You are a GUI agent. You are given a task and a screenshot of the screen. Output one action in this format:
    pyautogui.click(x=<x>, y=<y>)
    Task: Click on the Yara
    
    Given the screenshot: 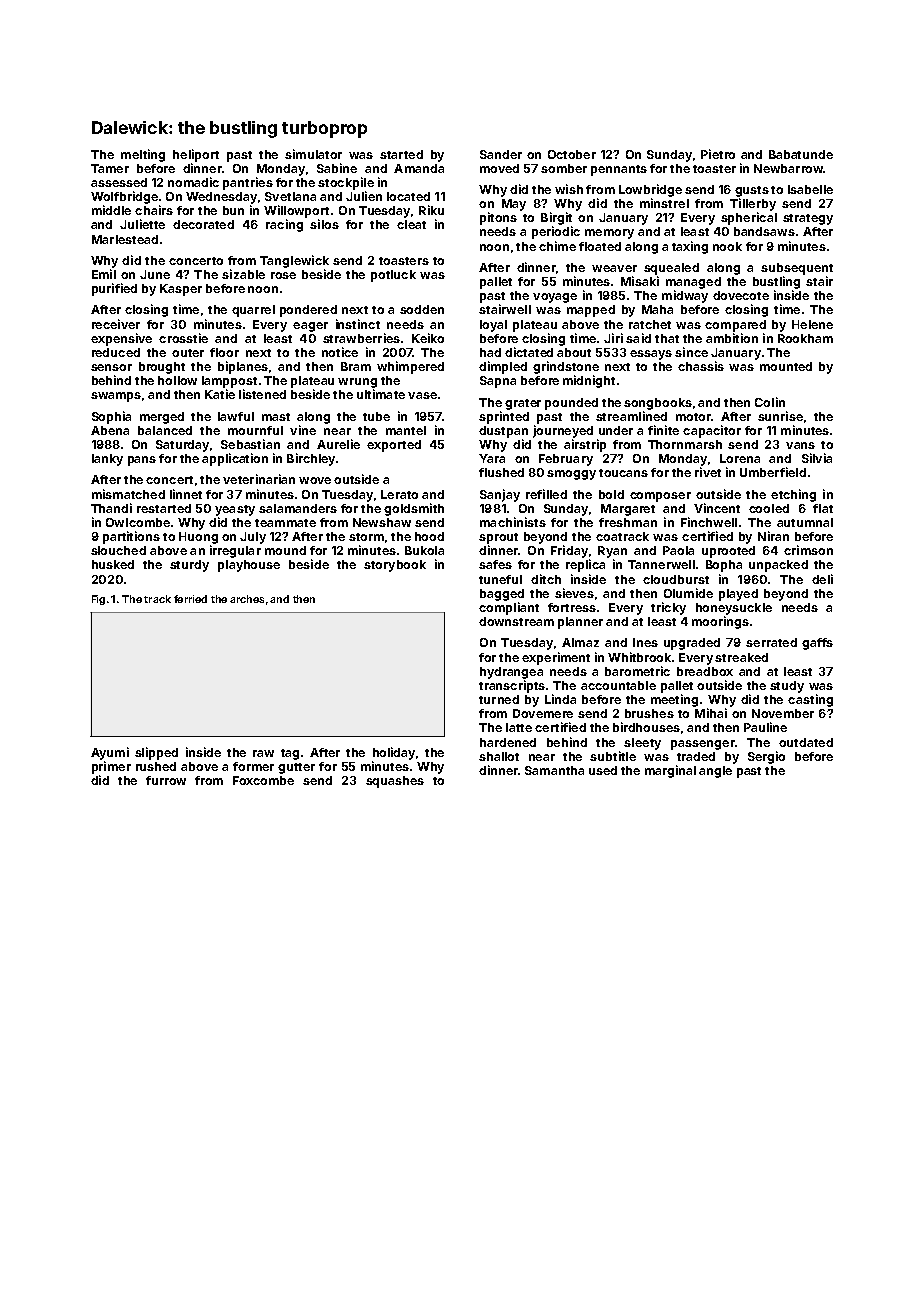 What is the action you would take?
    pyautogui.click(x=492, y=458)
